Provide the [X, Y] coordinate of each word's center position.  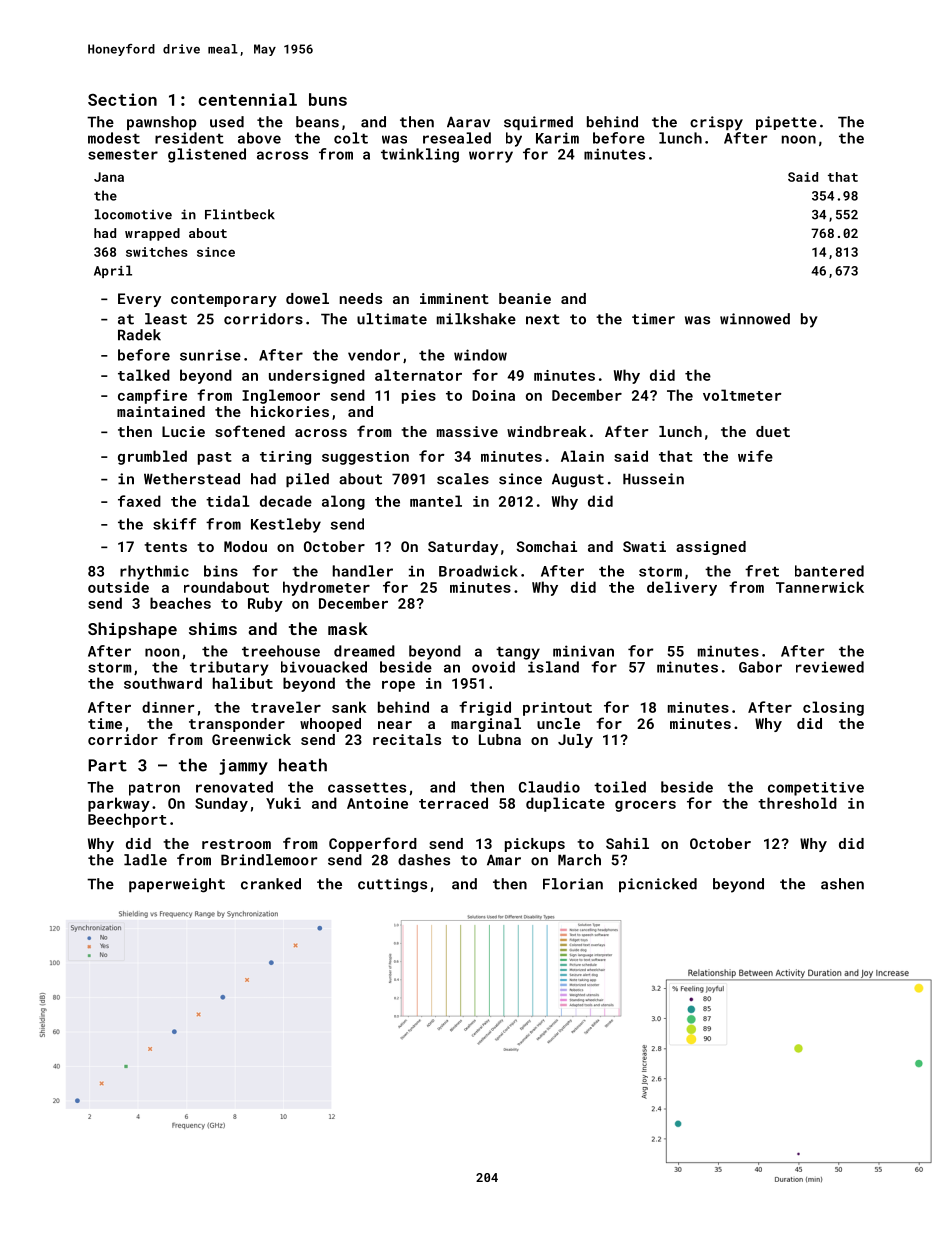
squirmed [538, 123]
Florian [573, 884]
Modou [245, 546]
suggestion [365, 458]
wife [755, 456]
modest [114, 138]
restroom [236, 844]
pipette [786, 123]
